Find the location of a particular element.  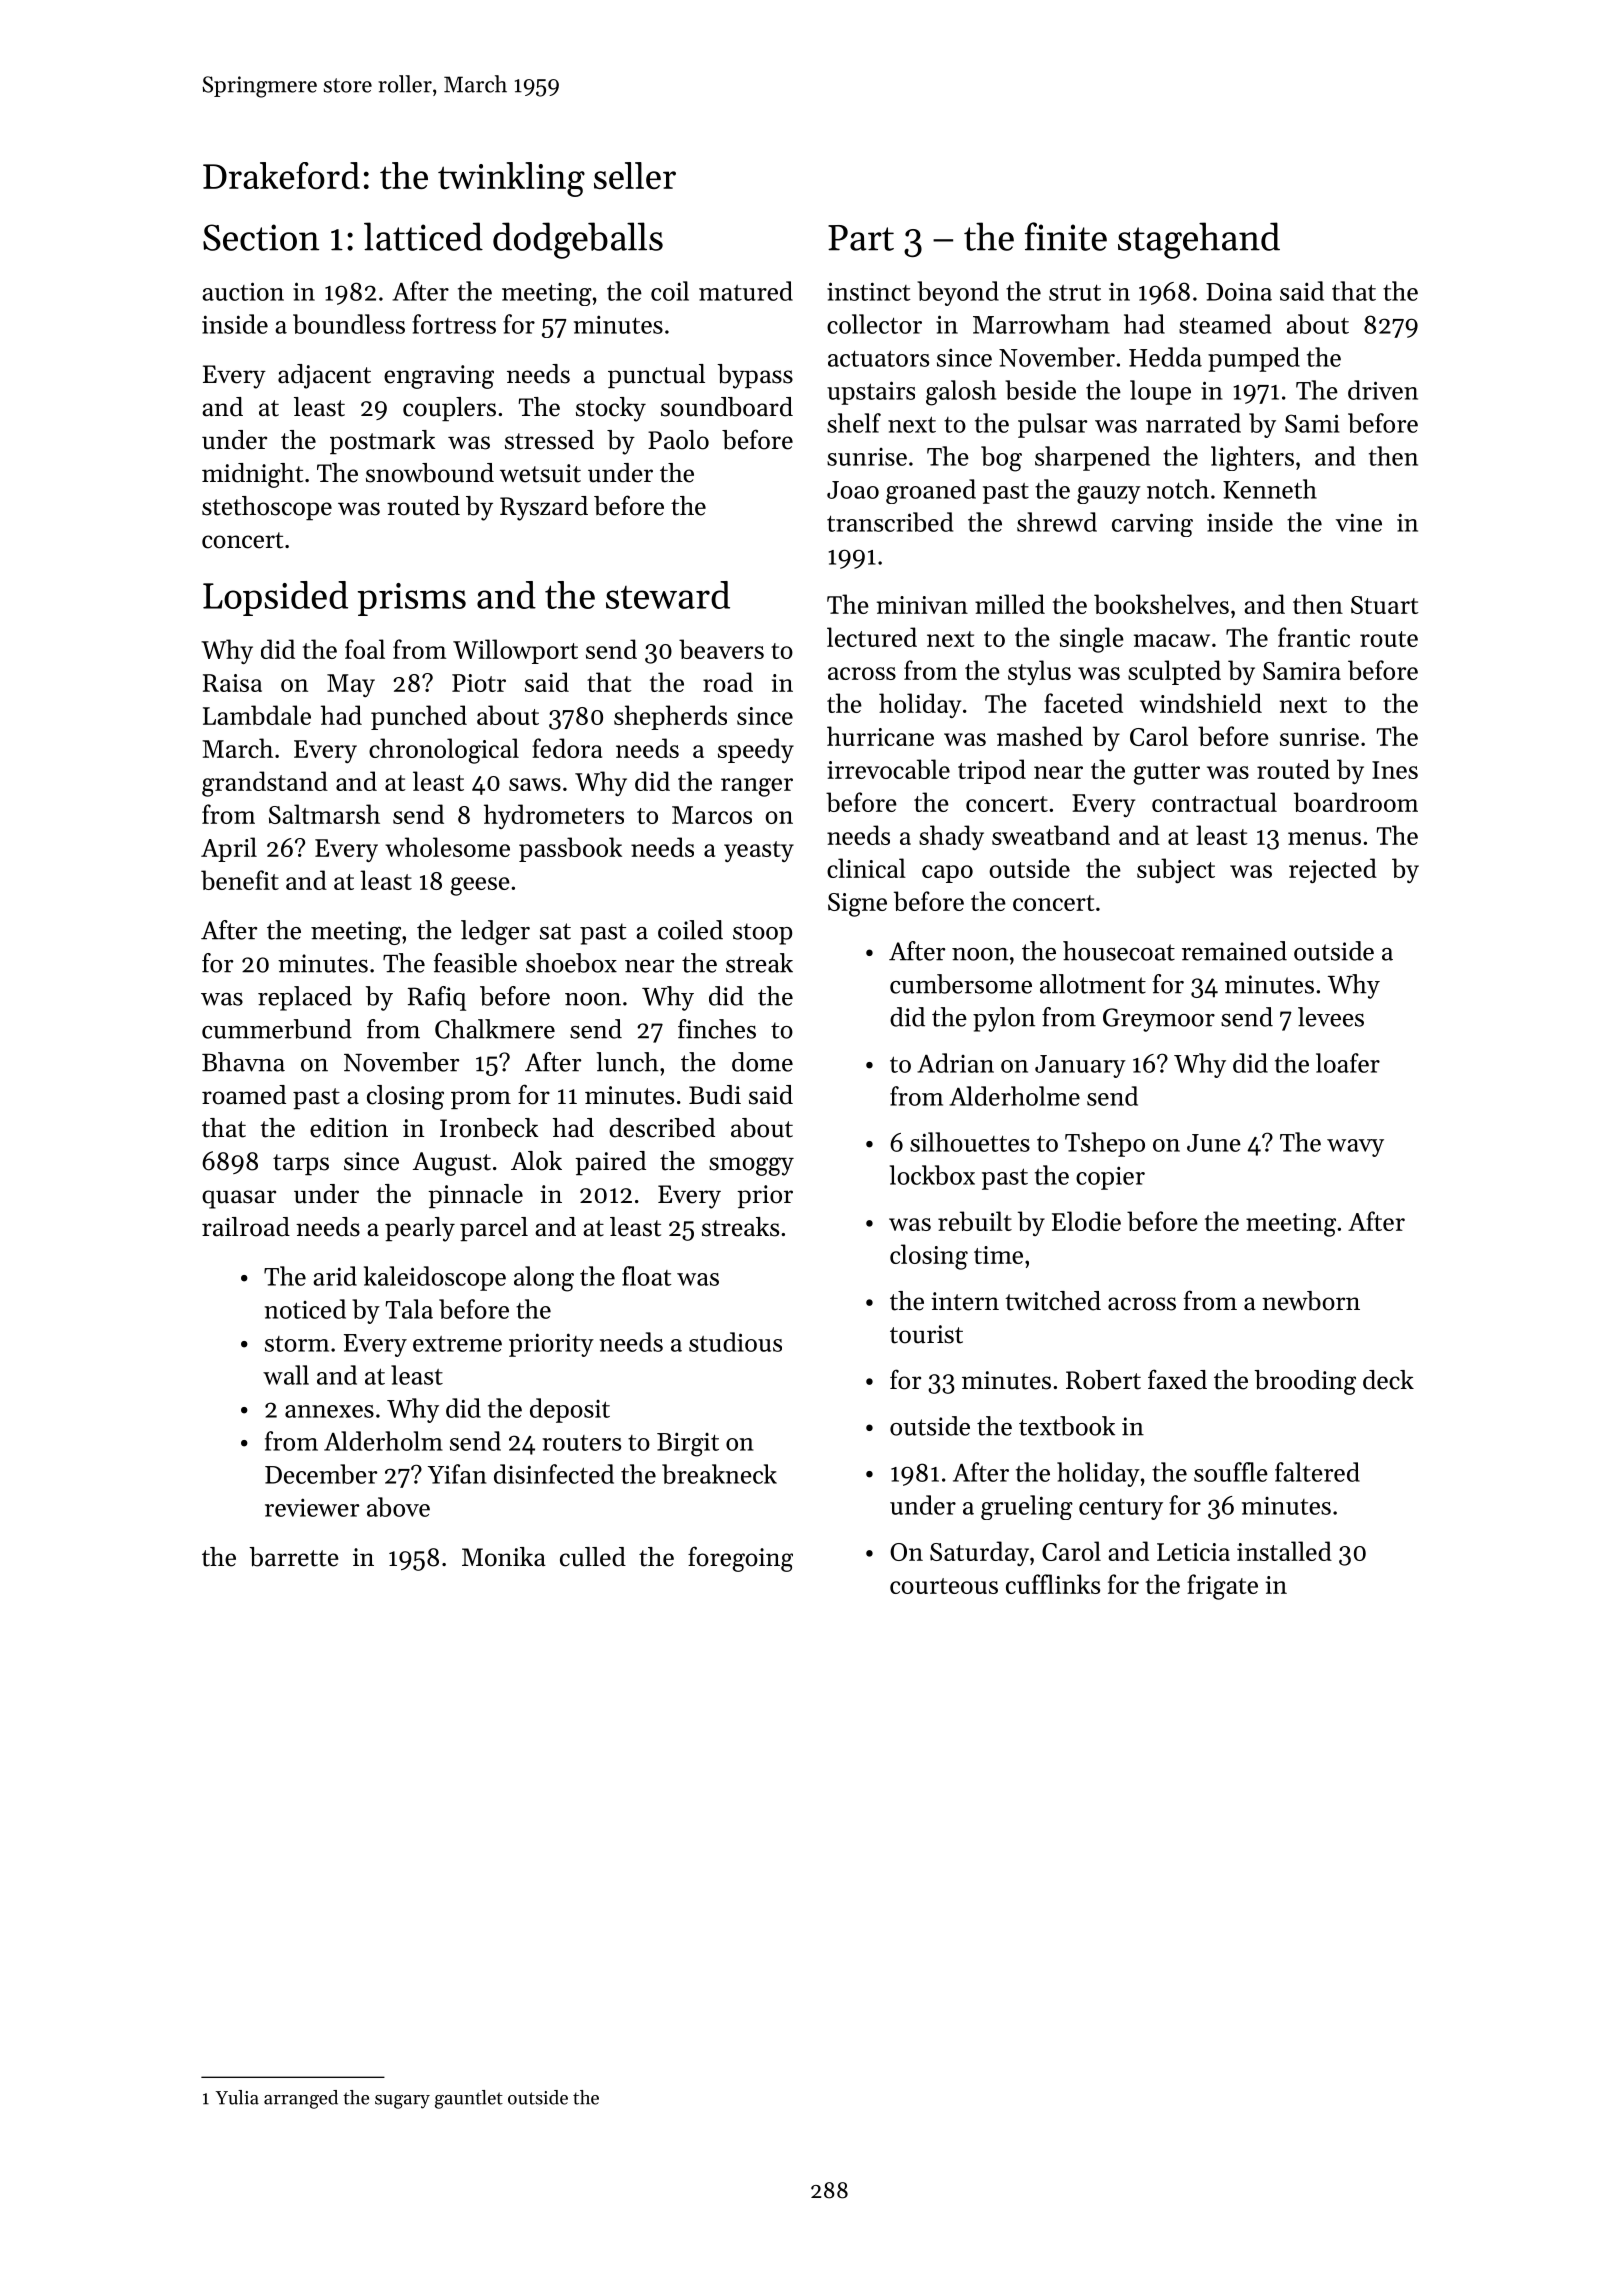

capo is located at coordinates (947, 874).
